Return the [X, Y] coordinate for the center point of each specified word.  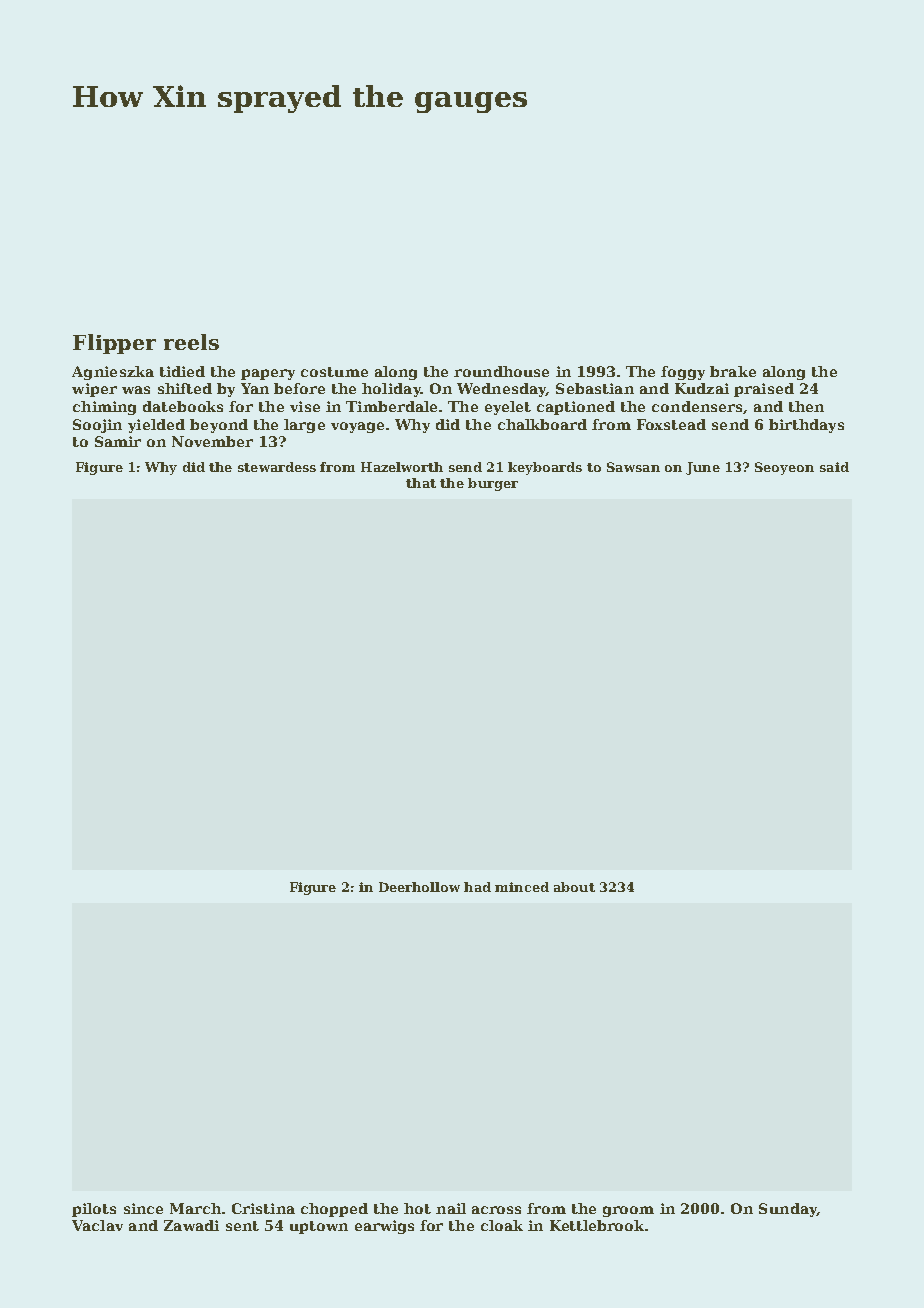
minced [522, 887]
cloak [502, 1225]
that [421, 483]
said [834, 467]
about [574, 887]
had [477, 887]
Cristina [263, 1208]
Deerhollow [419, 887]
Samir [118, 441]
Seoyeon [784, 468]
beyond [219, 426]
